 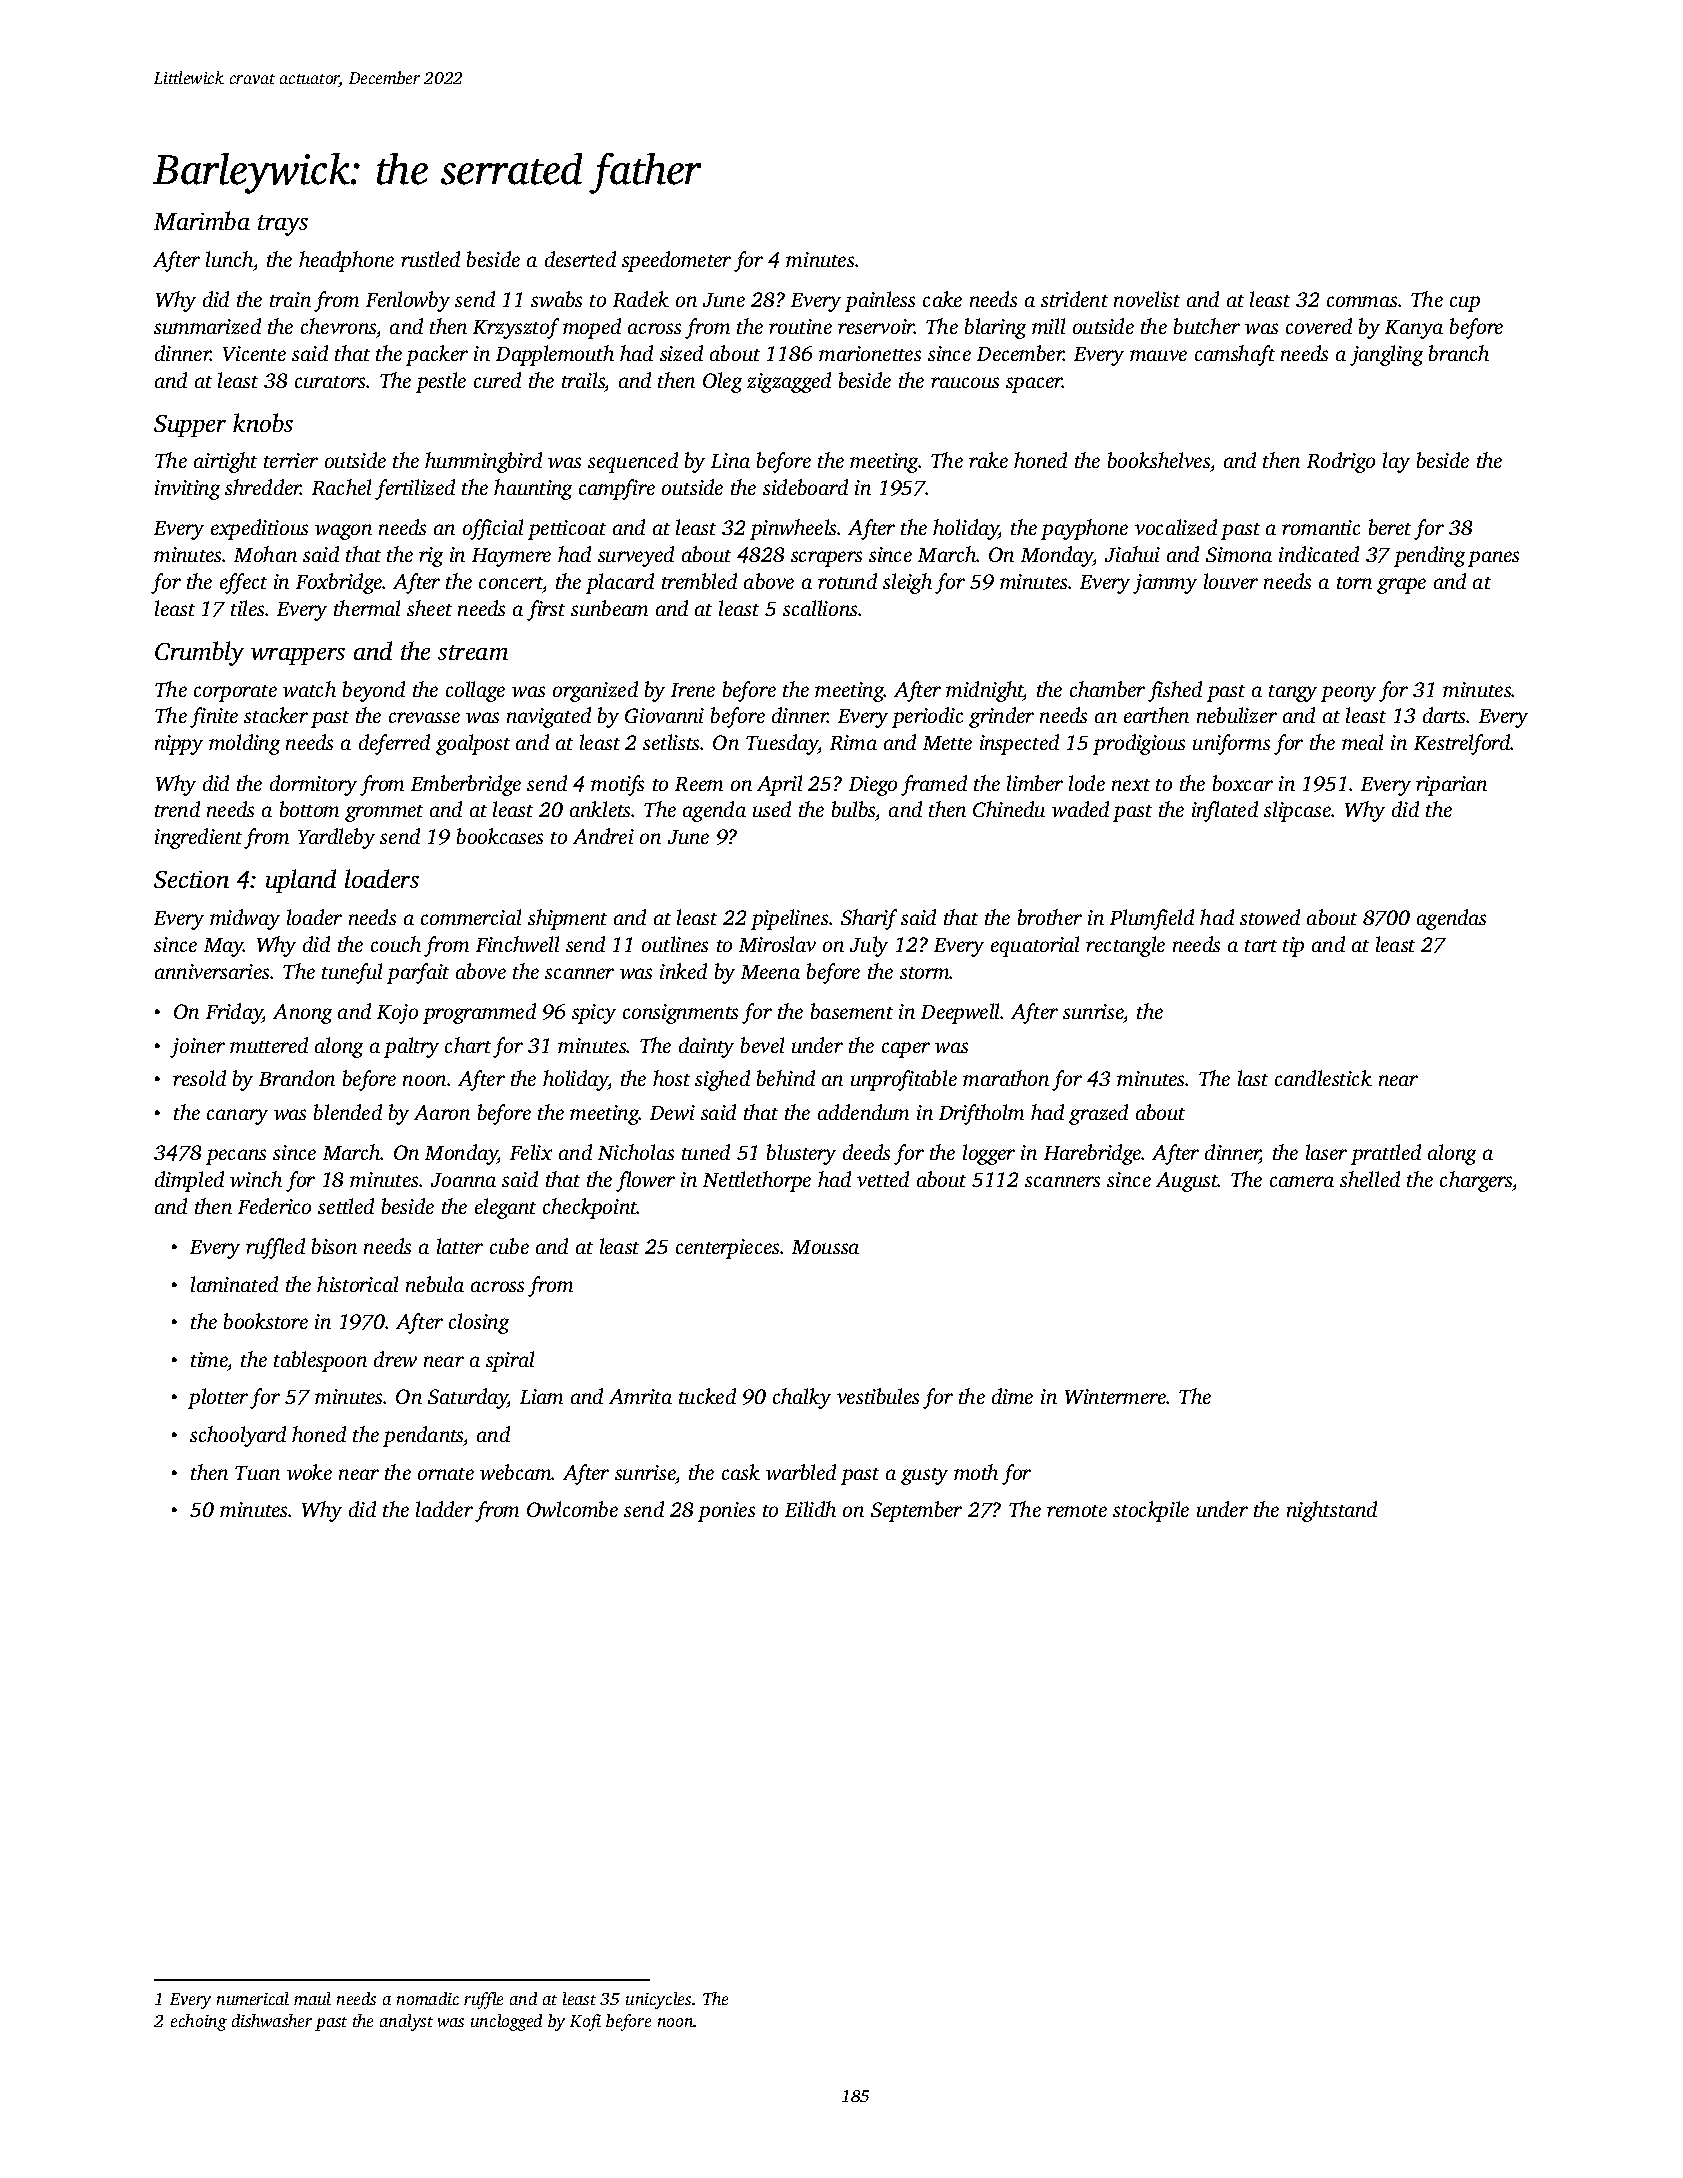 I want to click on August, so click(x=1187, y=1182).
